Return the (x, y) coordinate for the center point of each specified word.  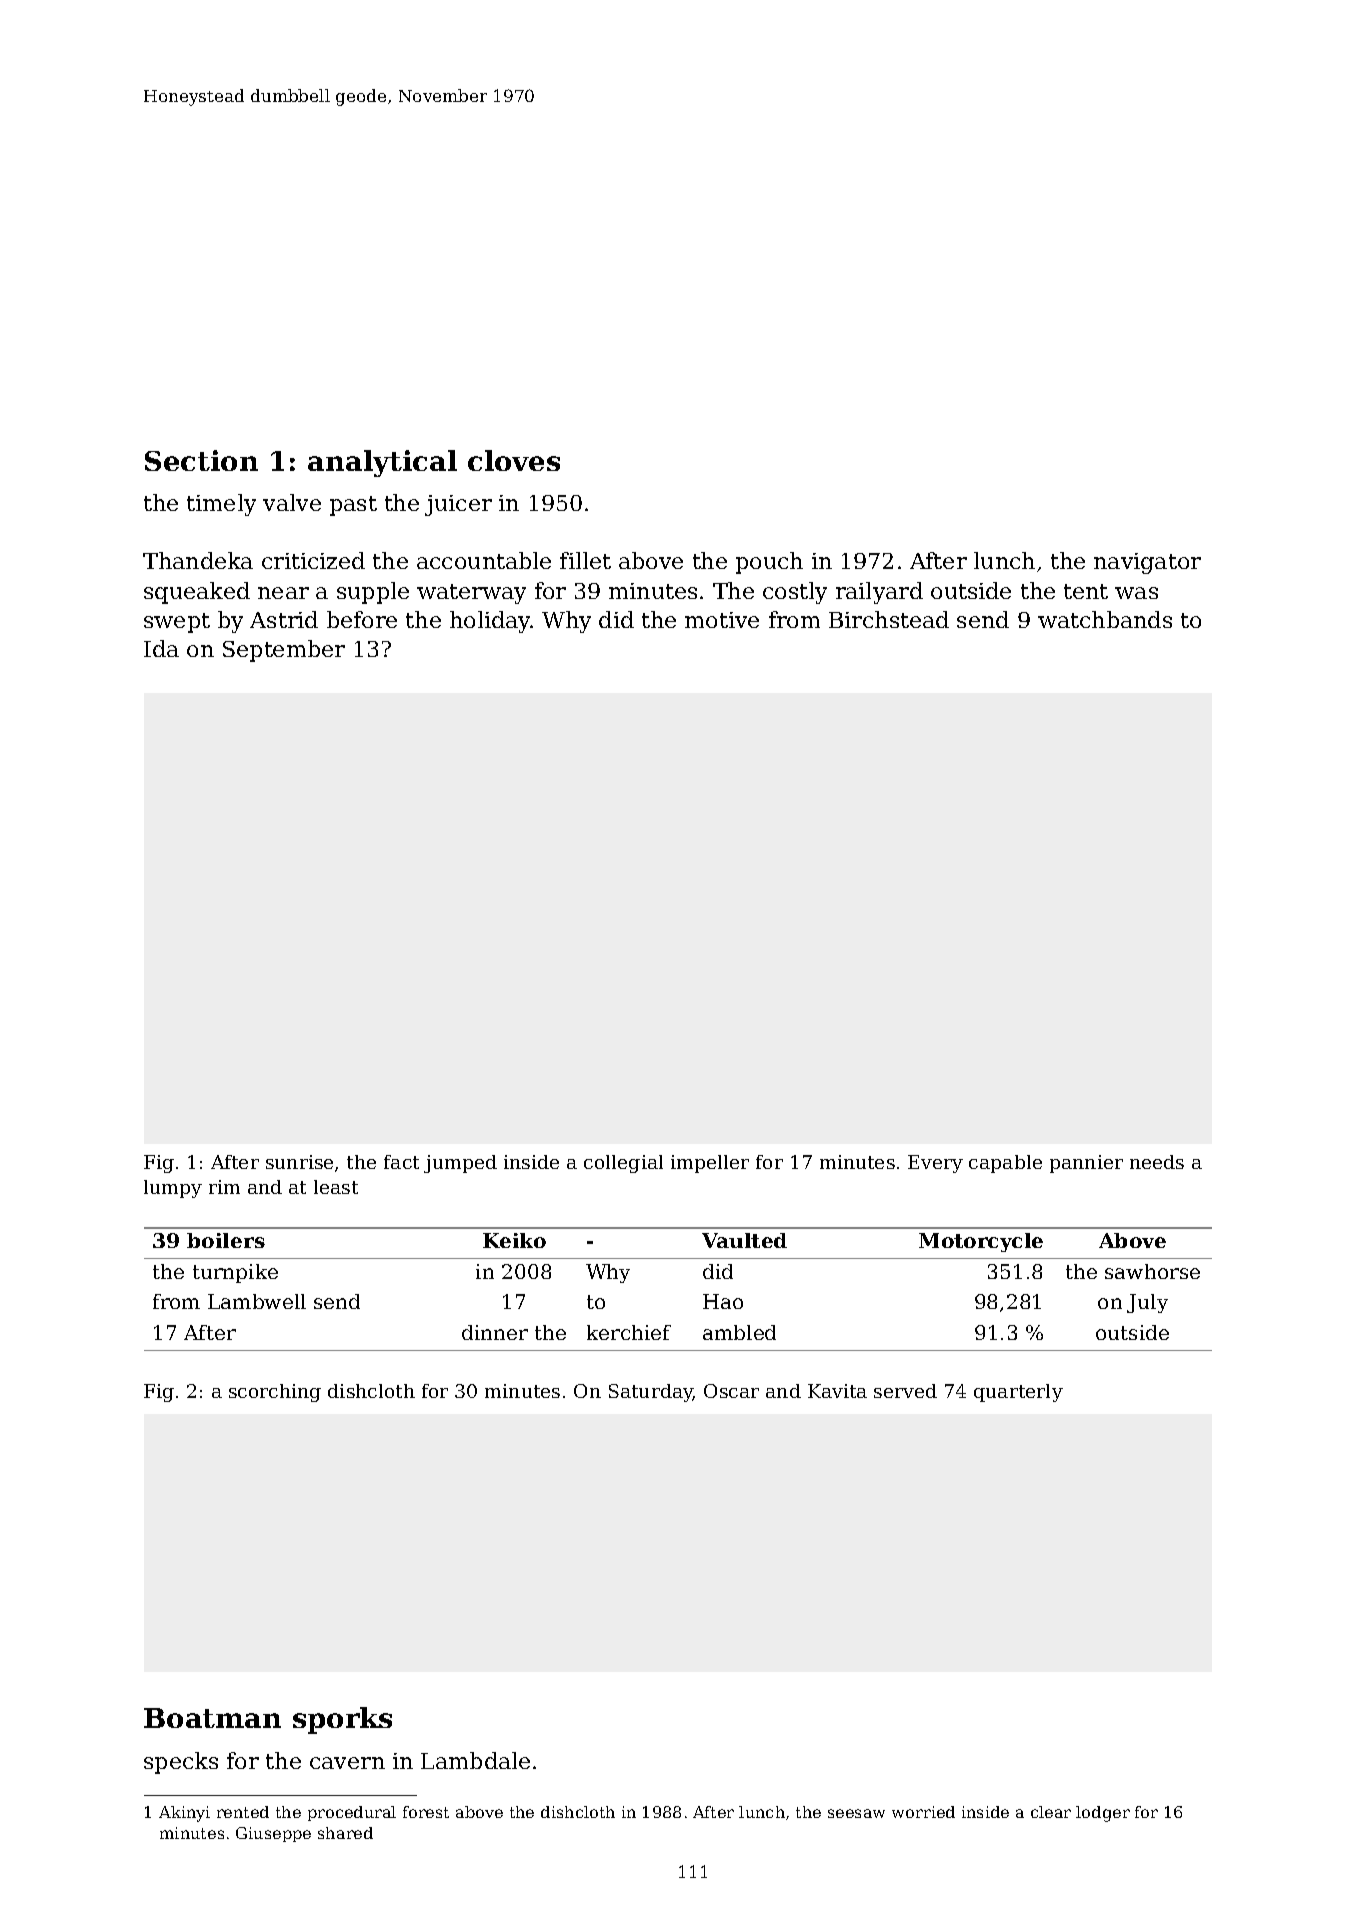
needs (1157, 1162)
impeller (710, 1164)
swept (177, 623)
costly (795, 593)
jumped (460, 1164)
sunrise (299, 1162)
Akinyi (184, 1814)
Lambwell (257, 1301)
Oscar (731, 1391)
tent (1086, 591)
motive (722, 620)
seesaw (856, 1813)
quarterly (1018, 1393)
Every (935, 1164)
